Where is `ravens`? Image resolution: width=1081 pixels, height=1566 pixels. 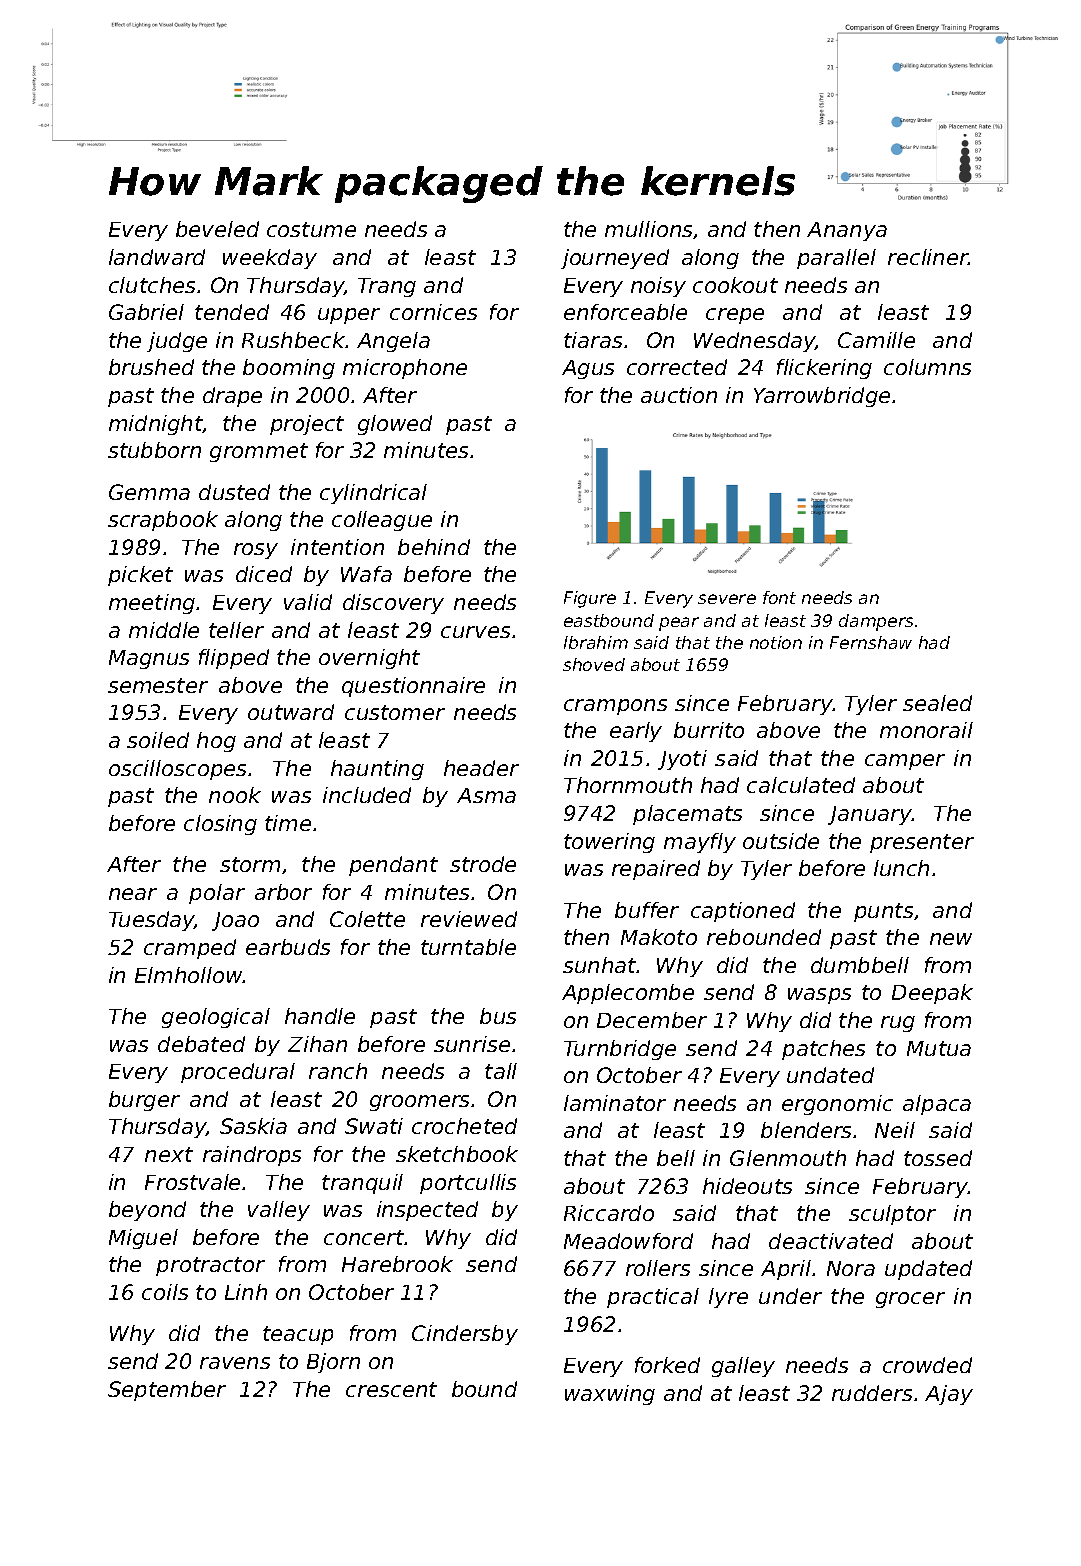
ravens is located at coordinates (235, 1363).
